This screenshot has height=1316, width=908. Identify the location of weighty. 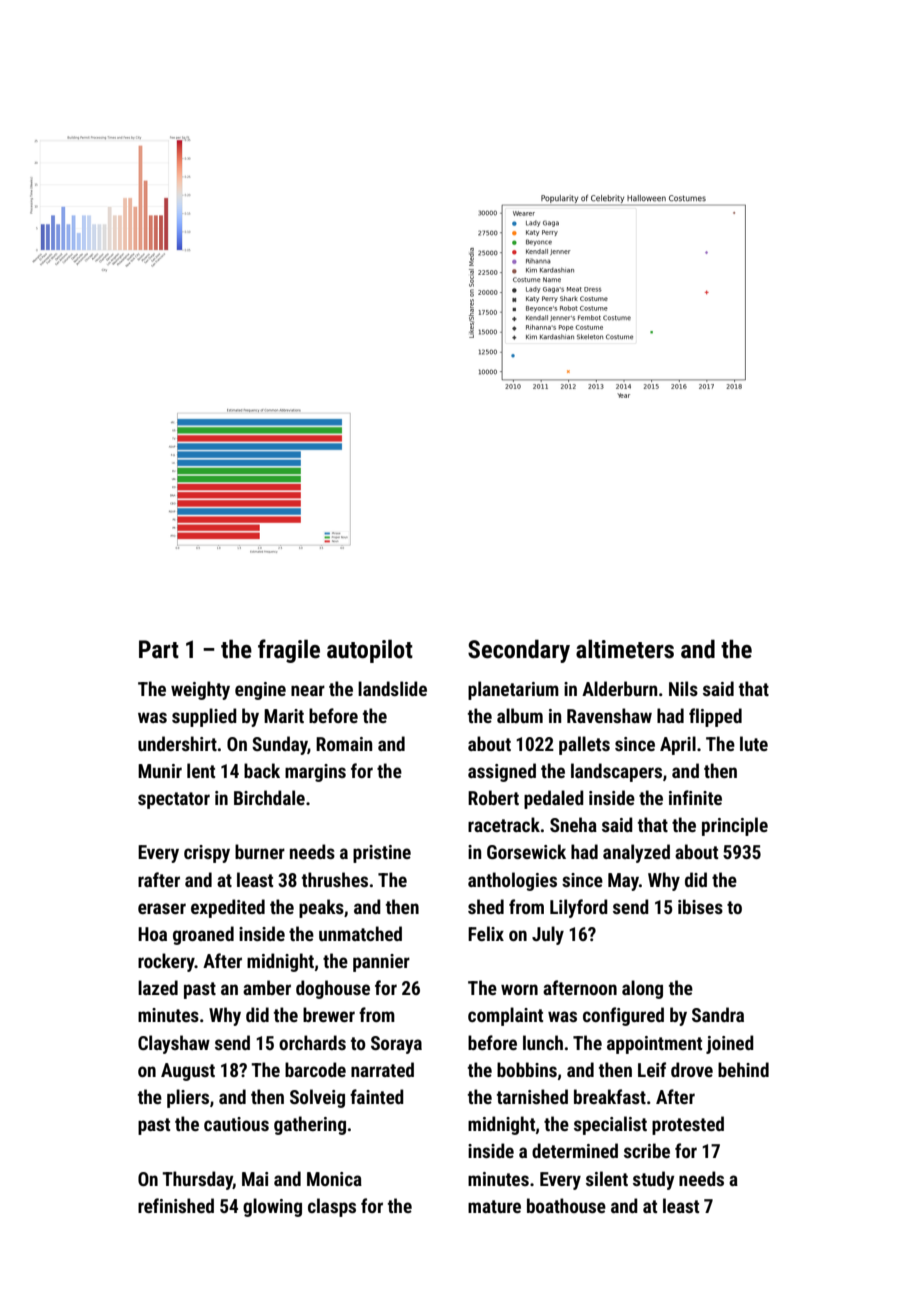
(200, 690).
